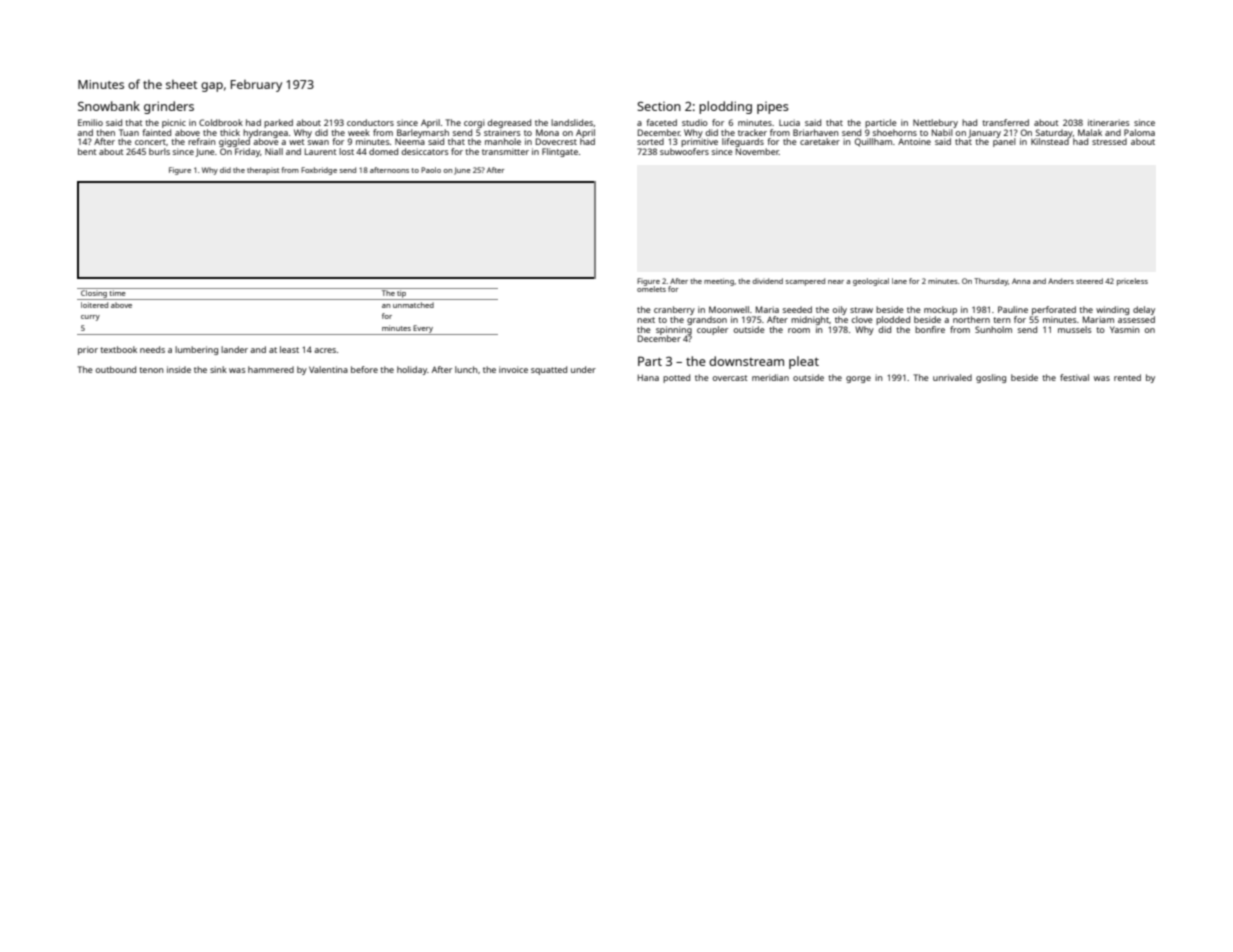 Image resolution: width=1233 pixels, height=952 pixels. Describe the element at coordinates (684, 151) in the screenshot. I see `subwoofers` at that location.
